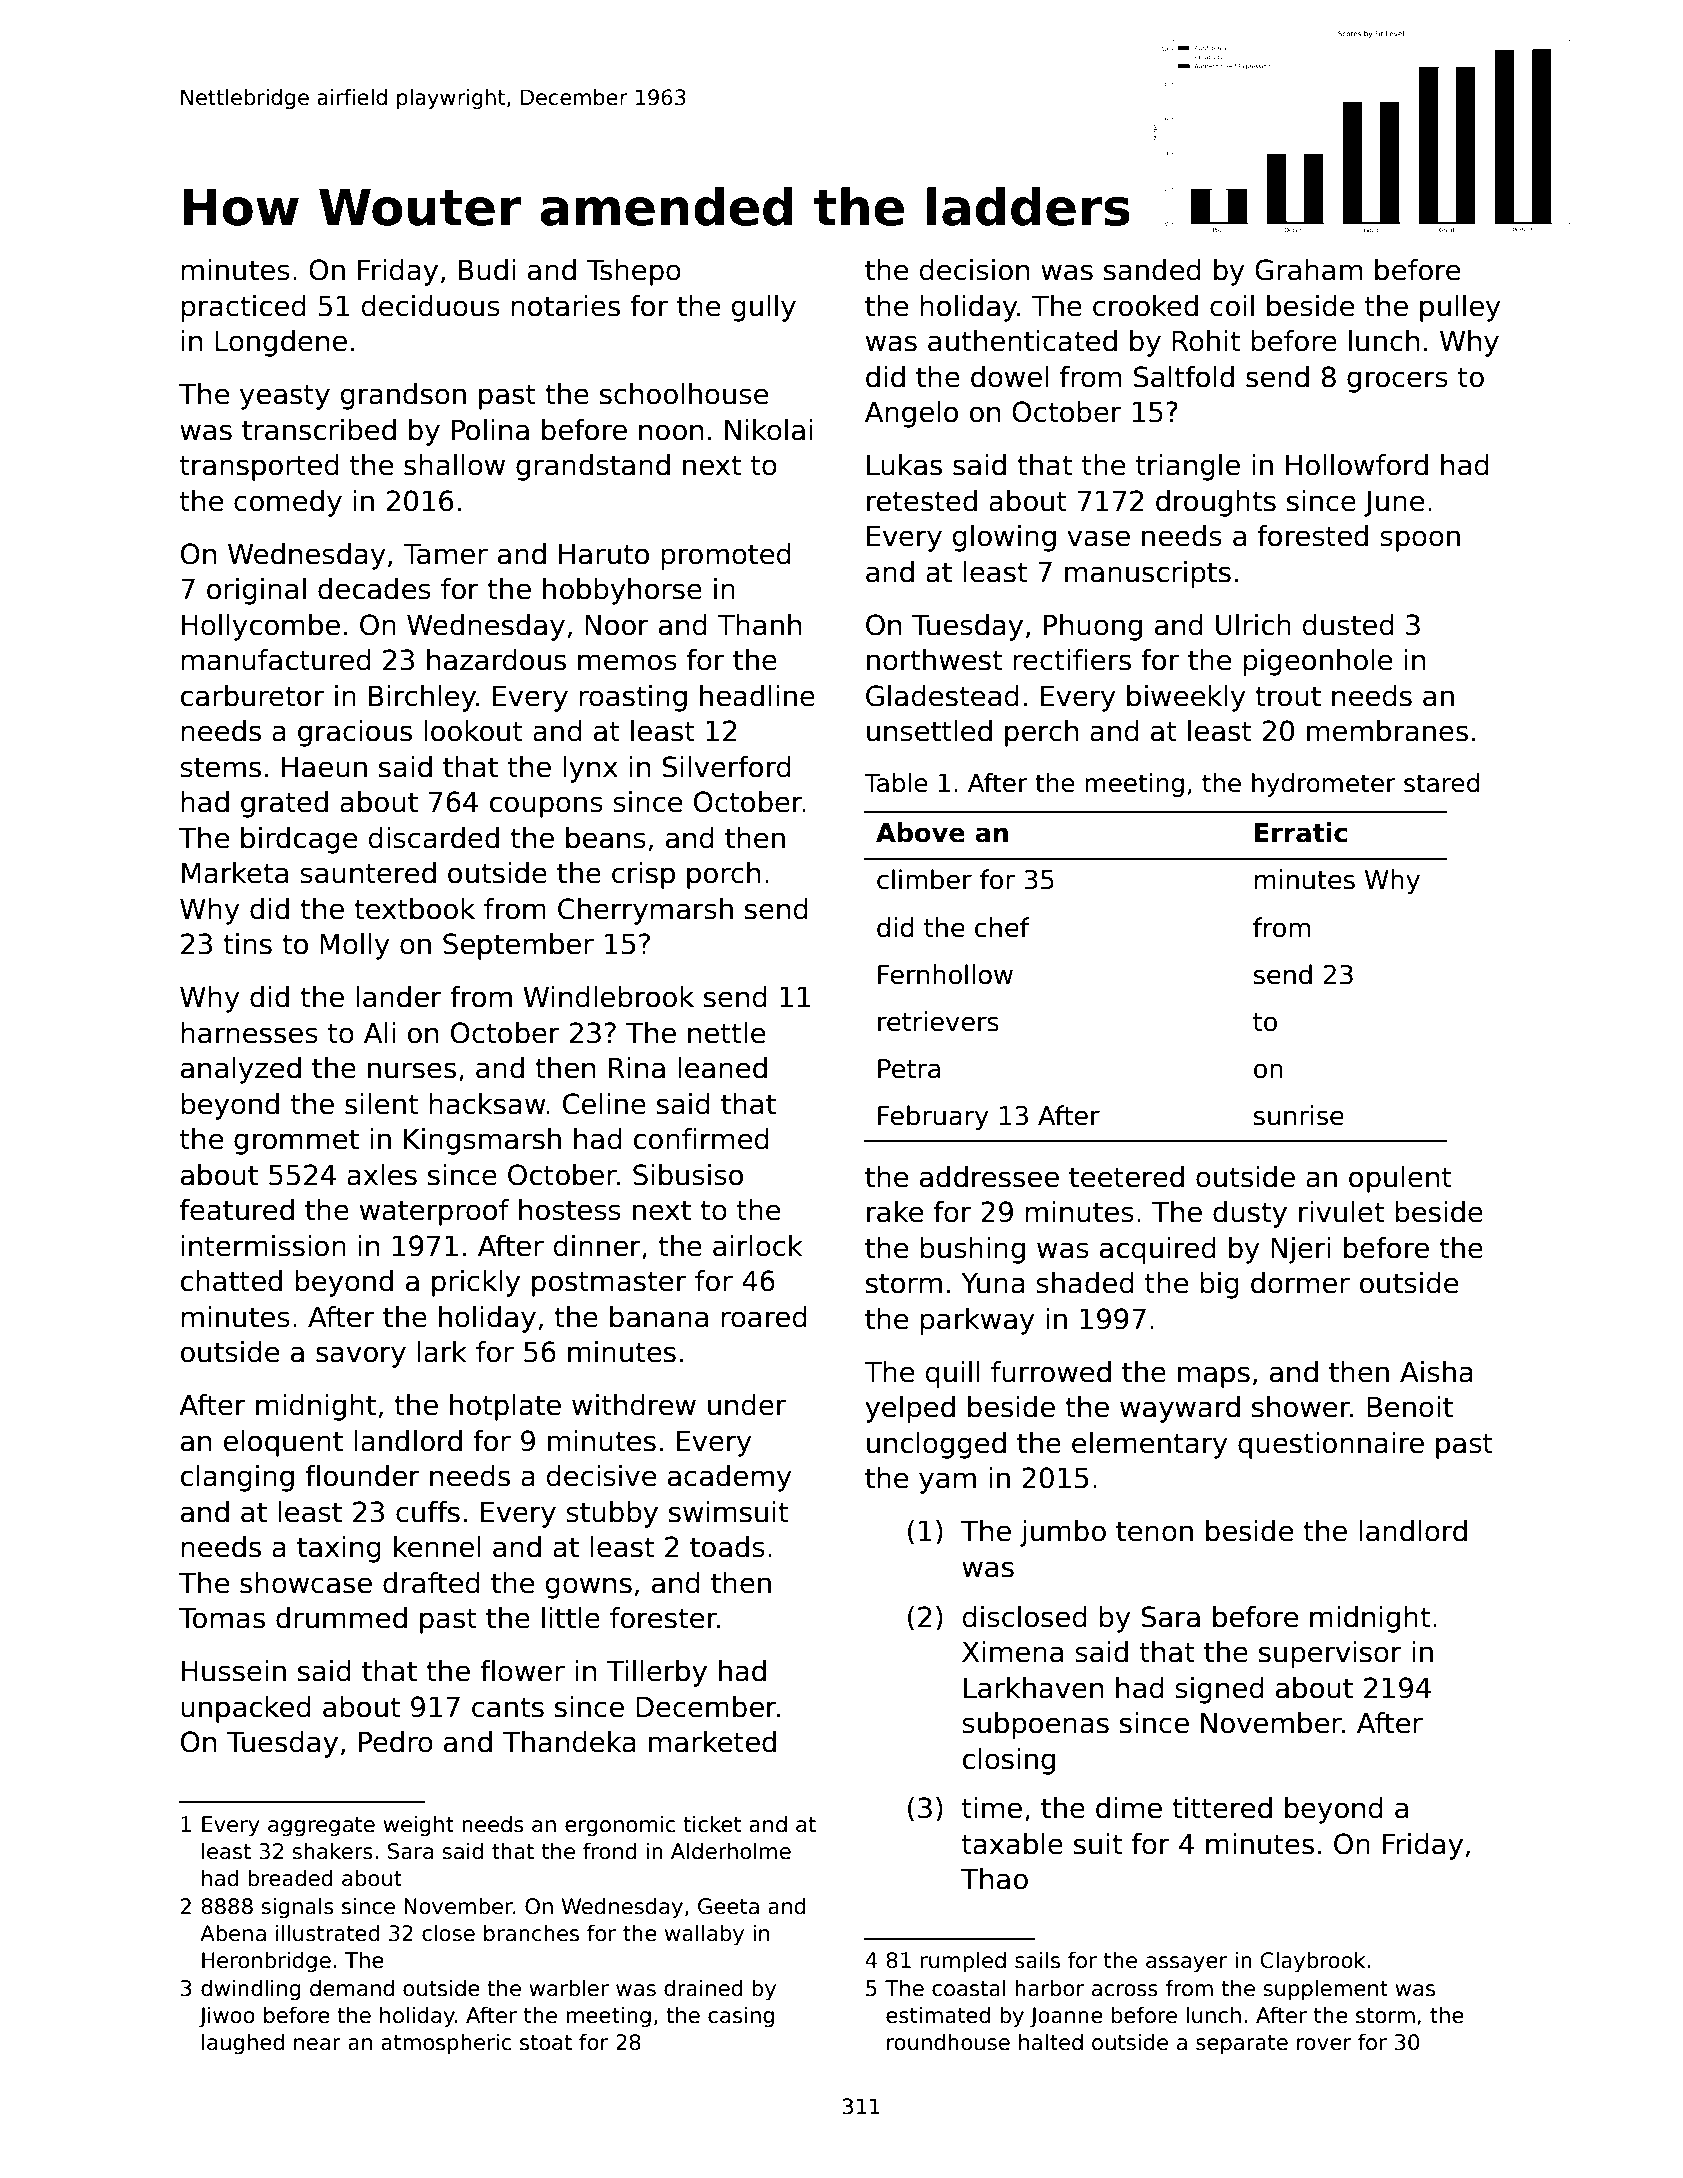 The image size is (1683, 2178). I want to click on near, so click(317, 2044).
